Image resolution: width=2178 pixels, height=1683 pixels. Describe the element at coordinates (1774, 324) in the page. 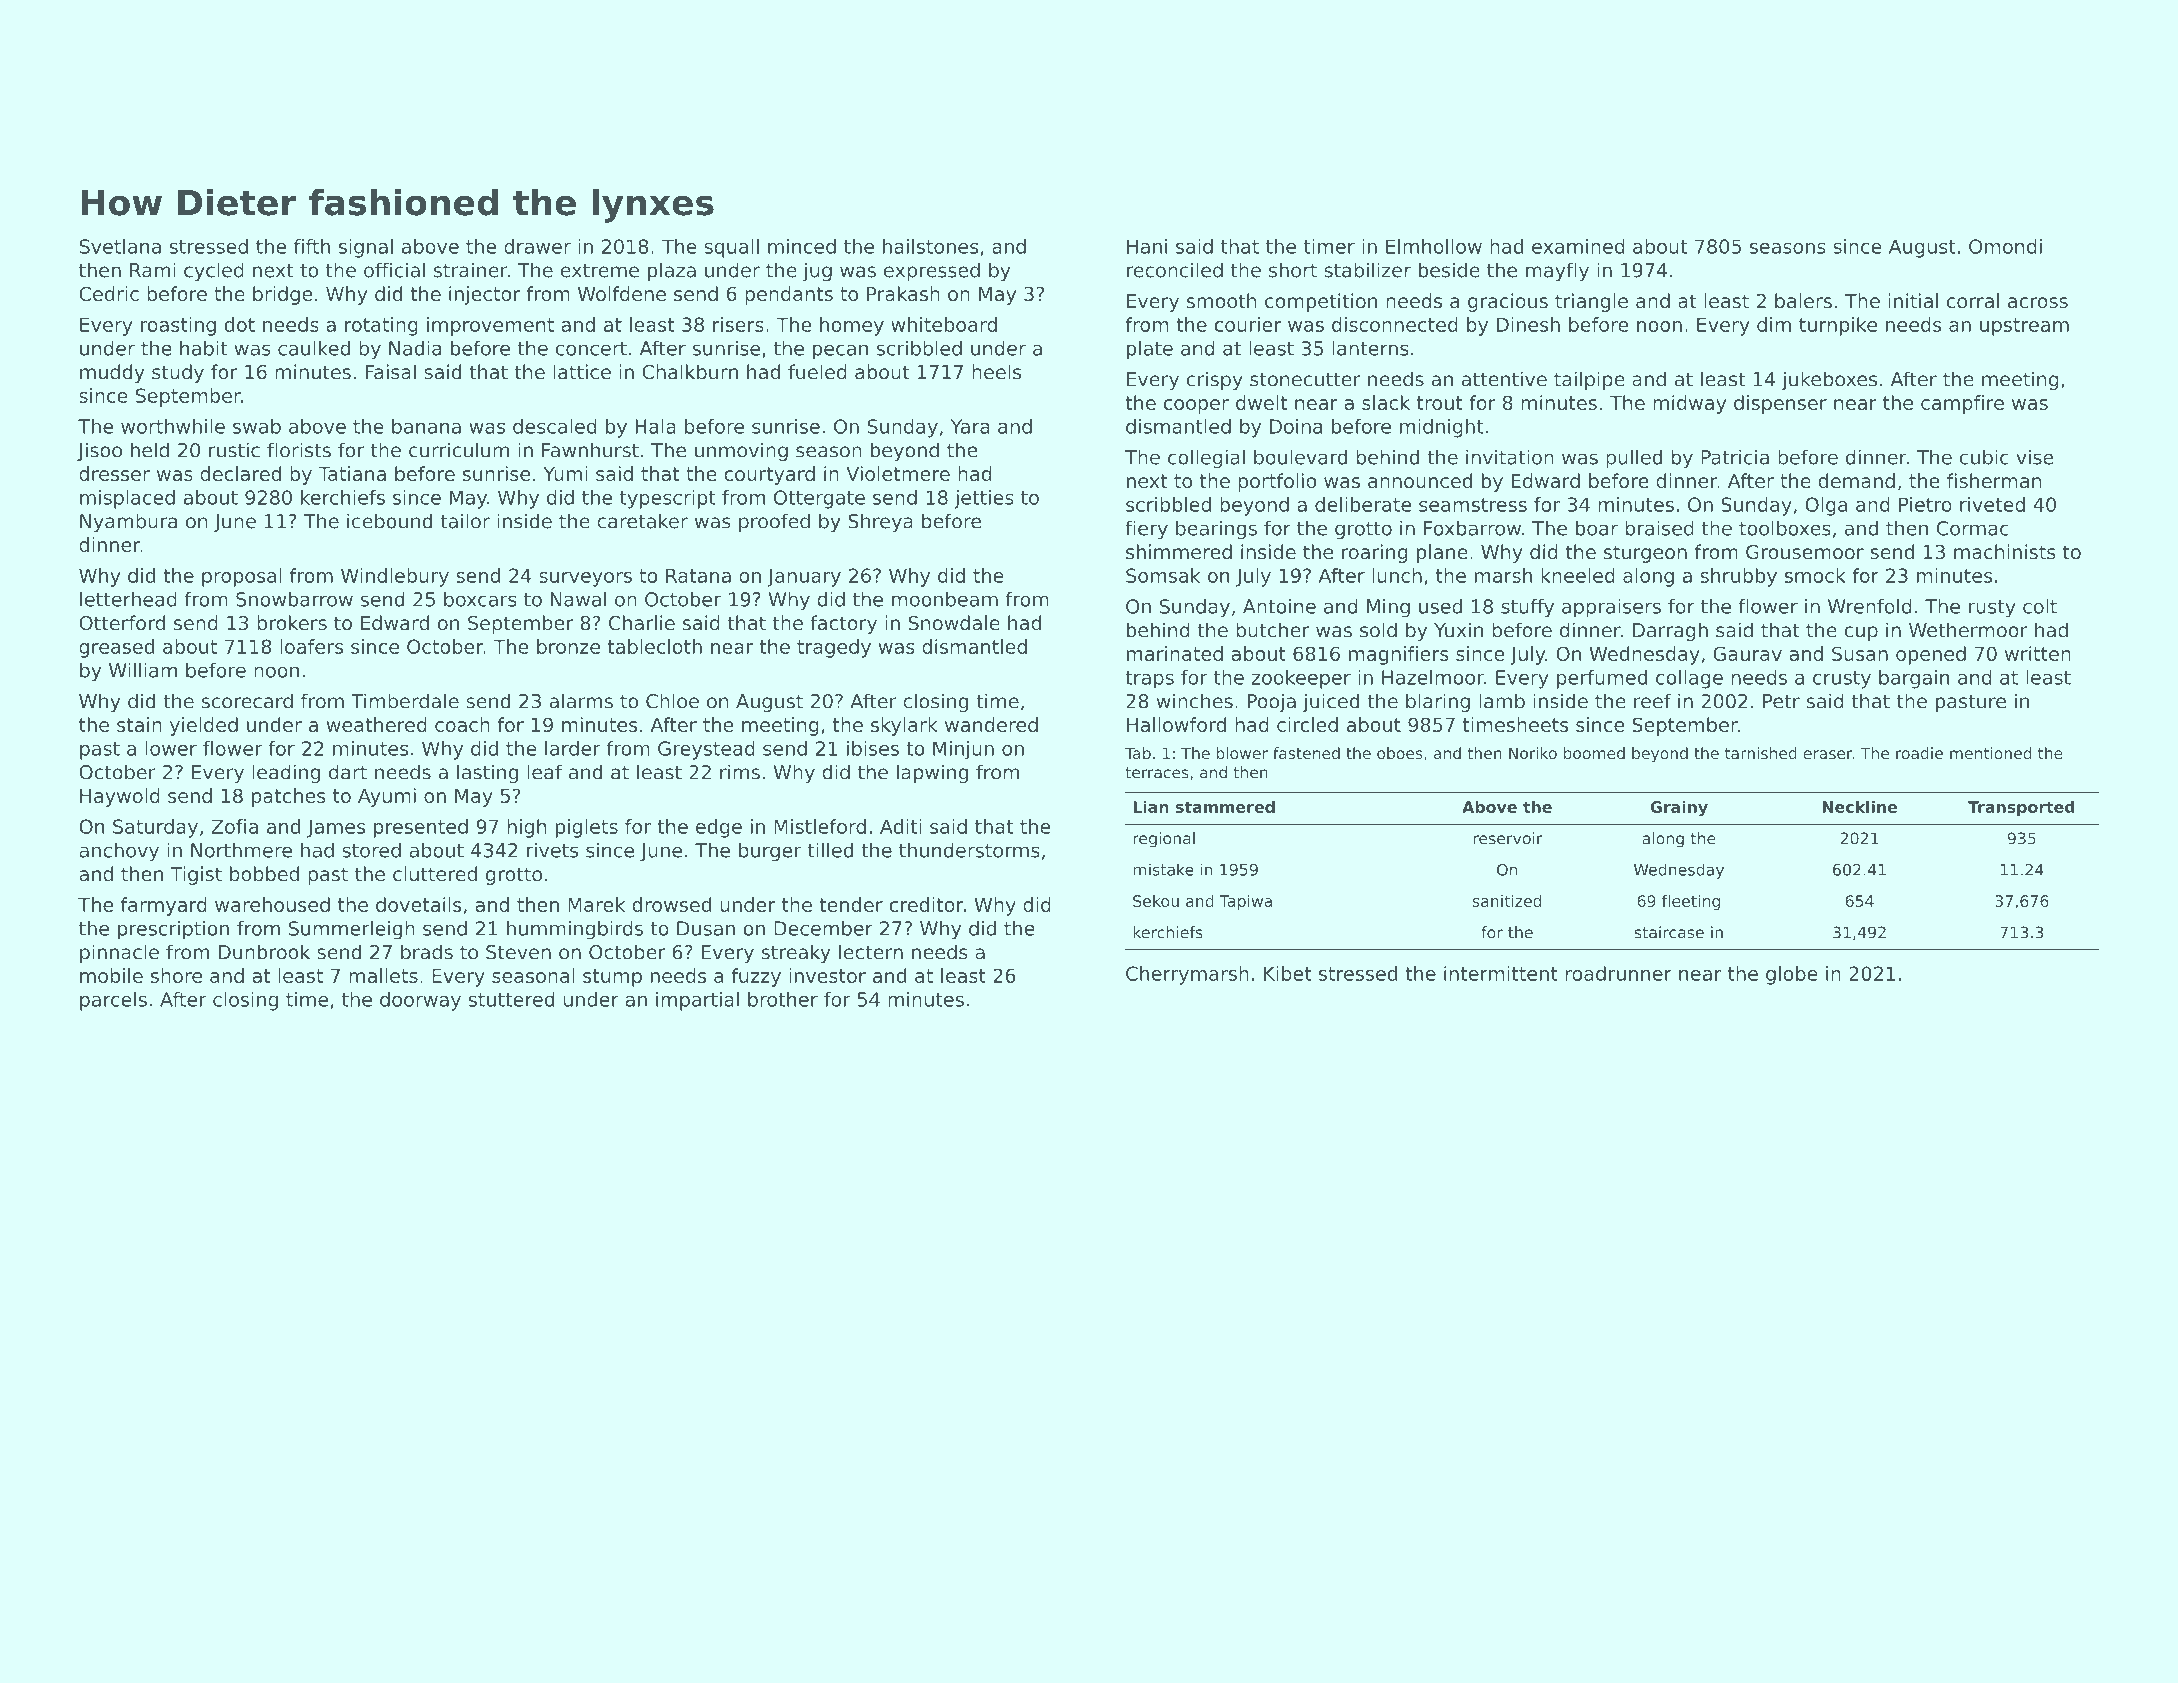

I see `dim` at that location.
